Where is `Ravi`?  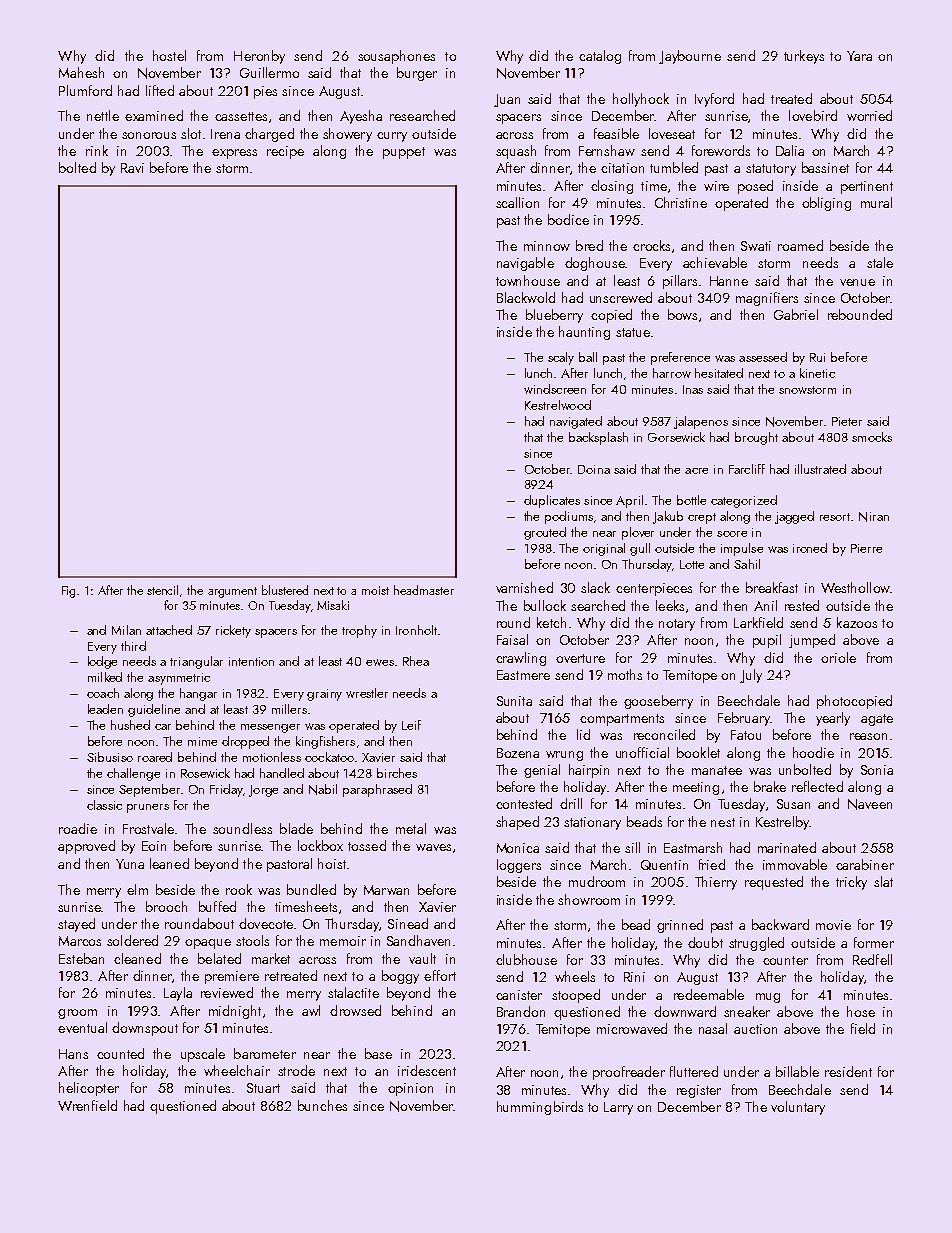 Ravi is located at coordinates (132, 168).
